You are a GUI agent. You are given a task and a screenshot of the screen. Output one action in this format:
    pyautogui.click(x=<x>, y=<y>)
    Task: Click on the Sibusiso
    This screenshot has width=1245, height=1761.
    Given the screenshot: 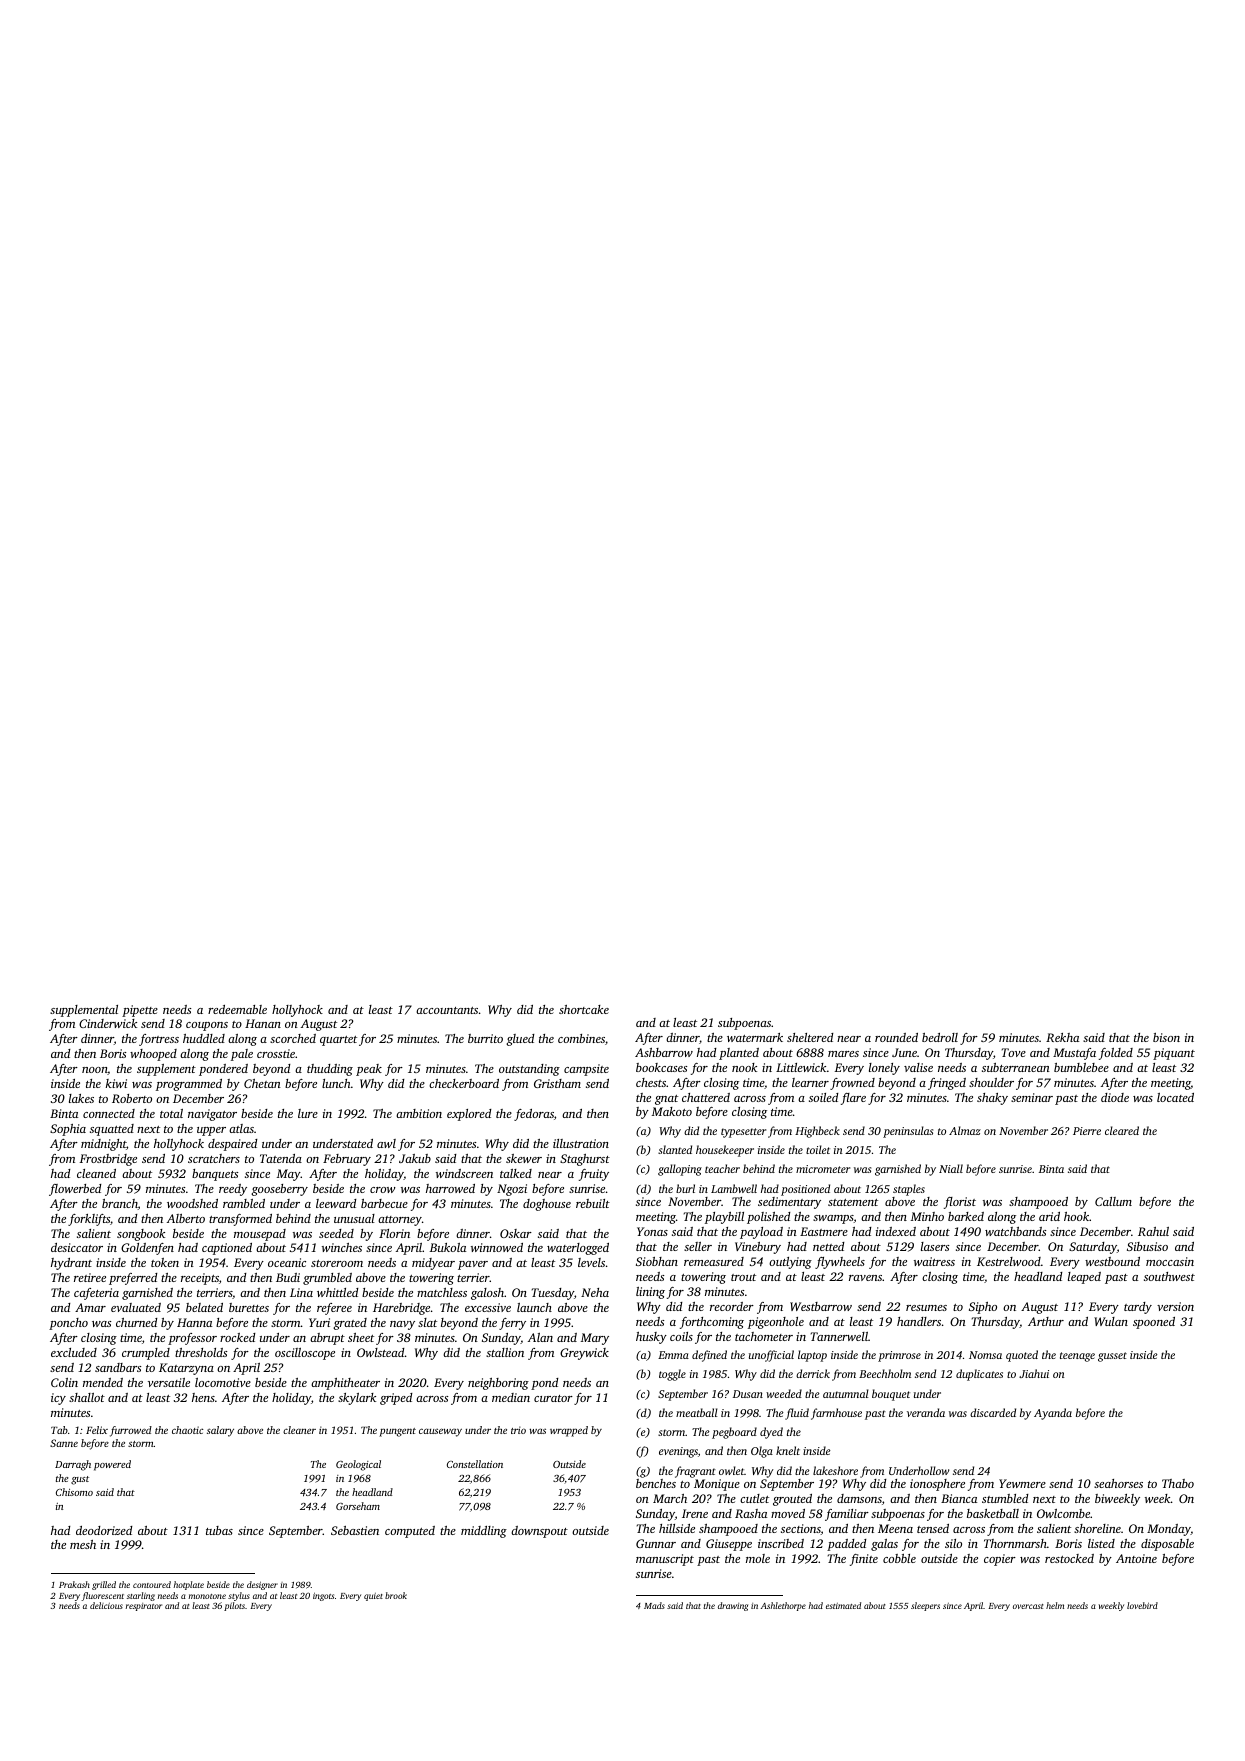 What is the action you would take?
    pyautogui.click(x=1147, y=1246)
